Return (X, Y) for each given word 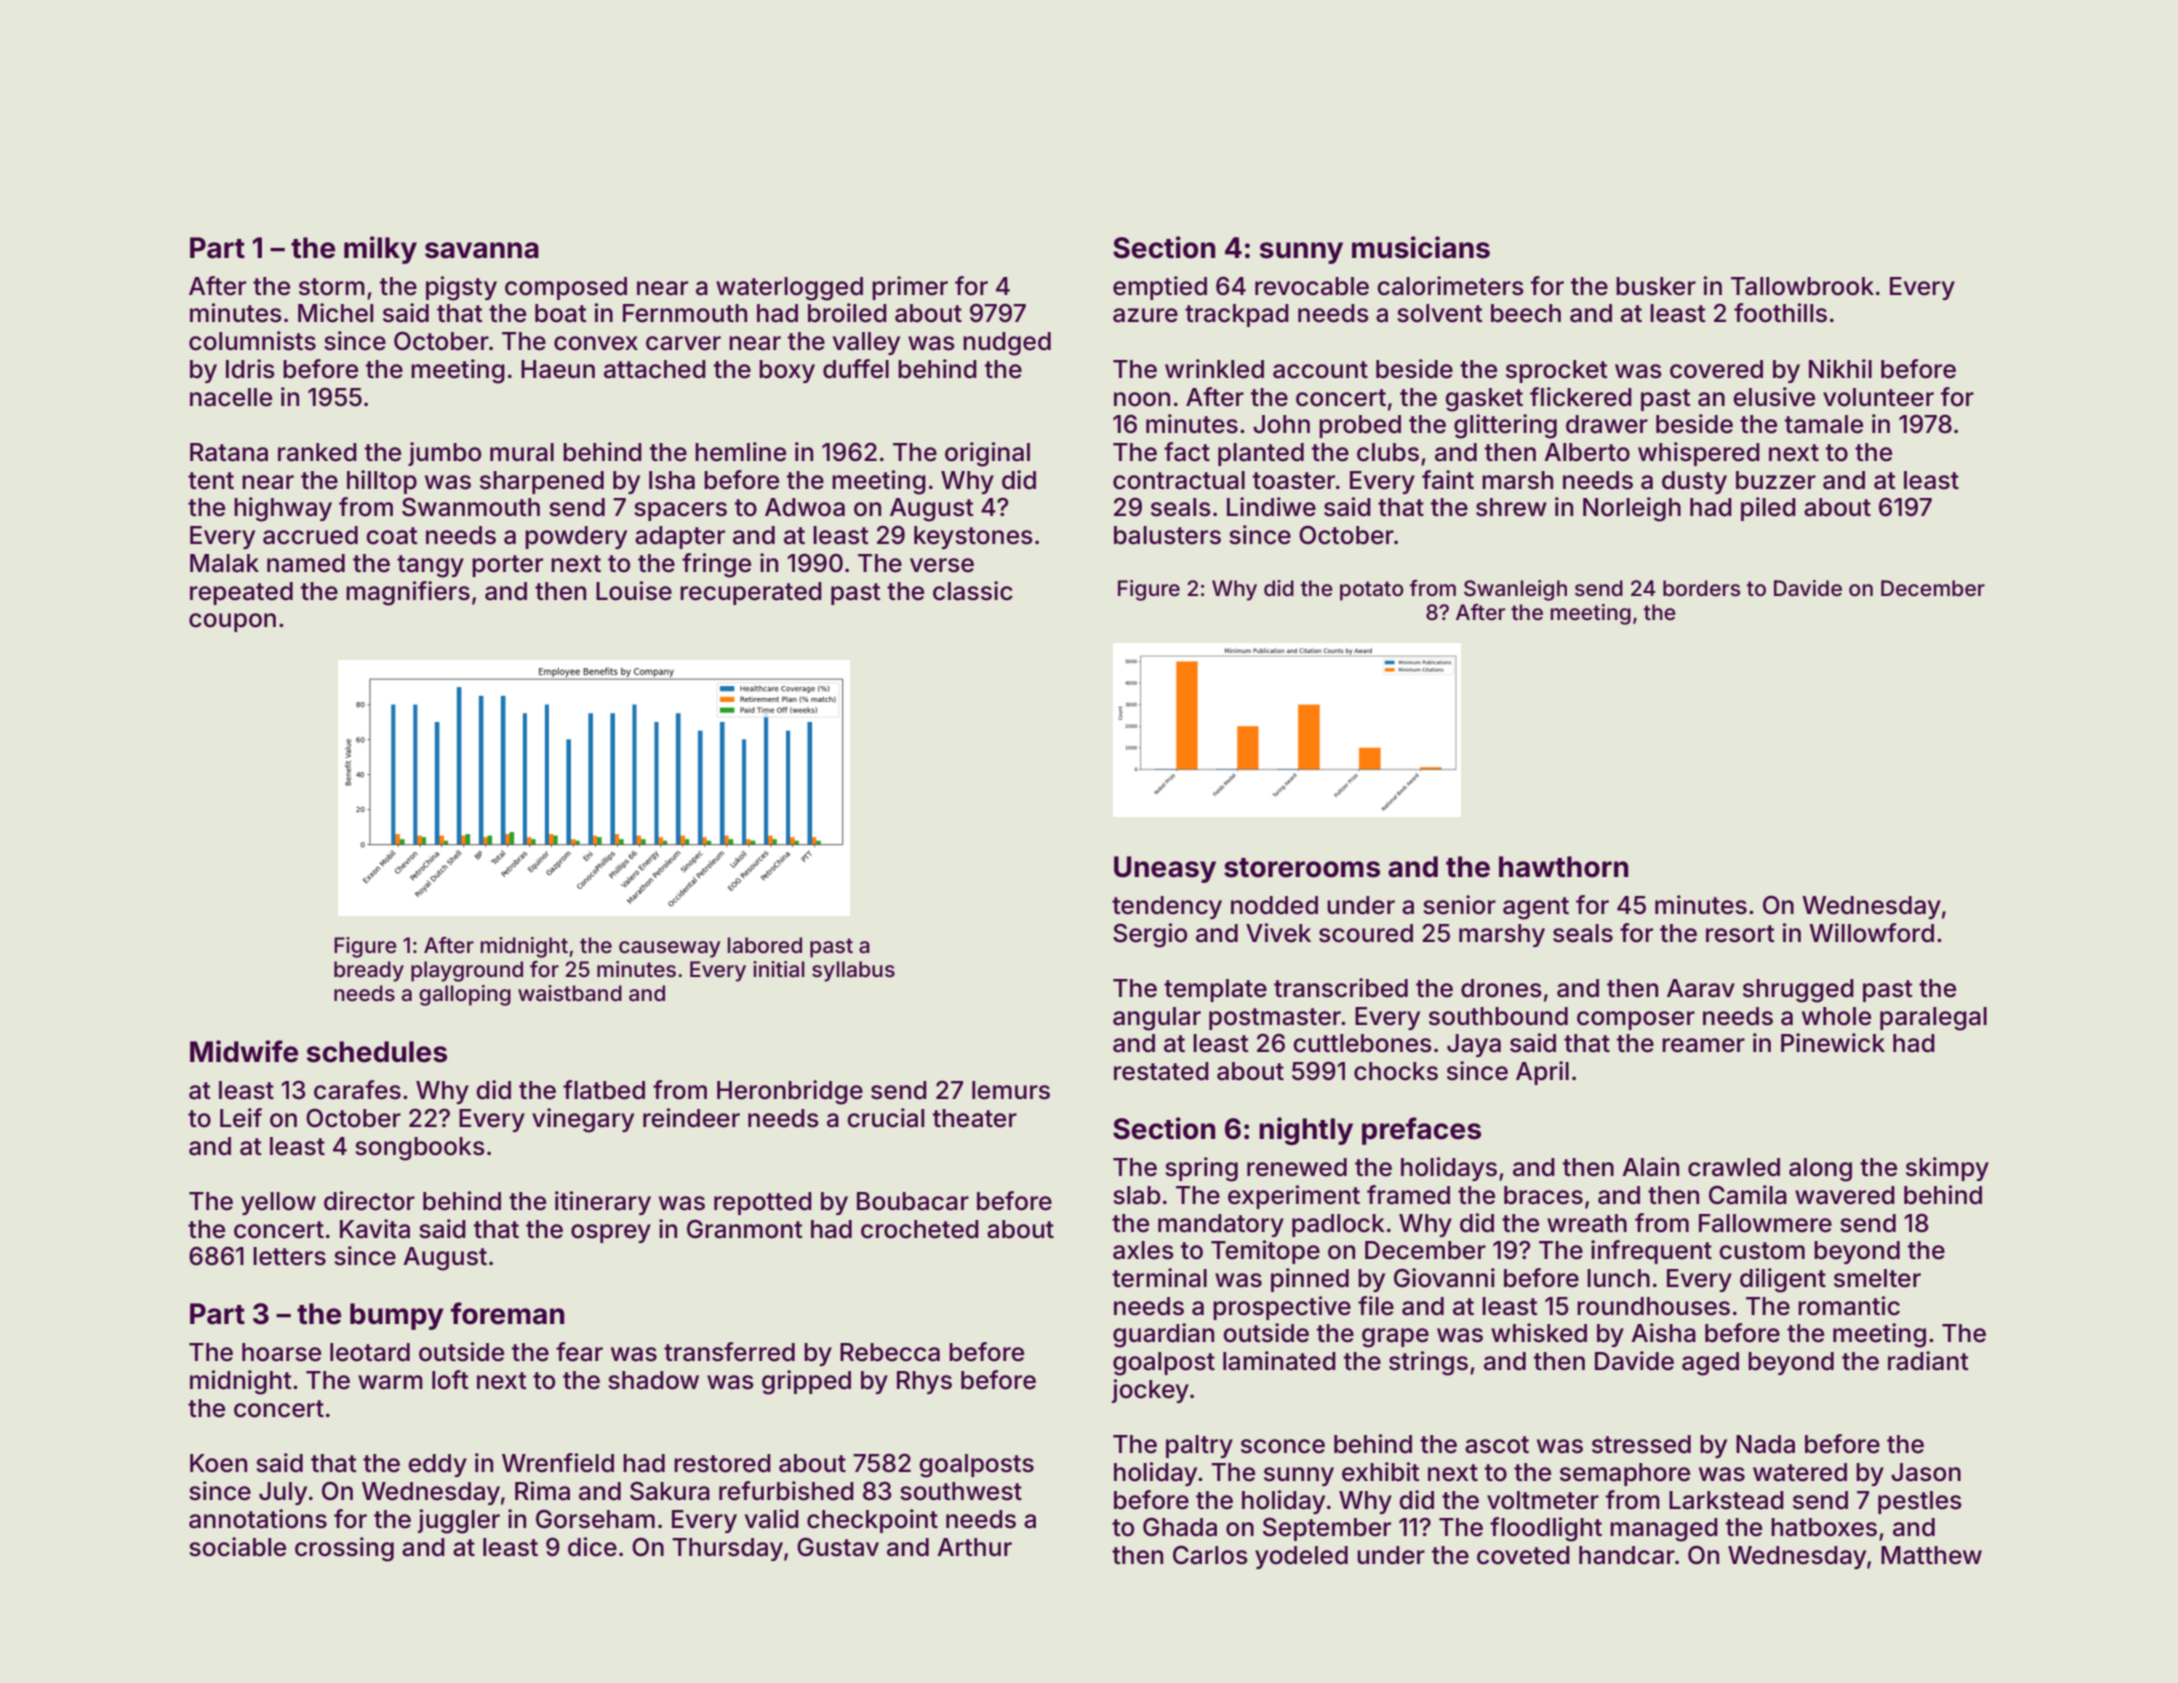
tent (211, 481)
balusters (1167, 535)
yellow (278, 1203)
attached (655, 369)
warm (390, 1382)
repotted (763, 1203)
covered (1716, 369)
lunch (1618, 1278)
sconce (1283, 1446)
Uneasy (1165, 869)
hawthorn (1563, 867)
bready (369, 971)
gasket (1484, 400)
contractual (1179, 480)
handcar (1627, 1555)
